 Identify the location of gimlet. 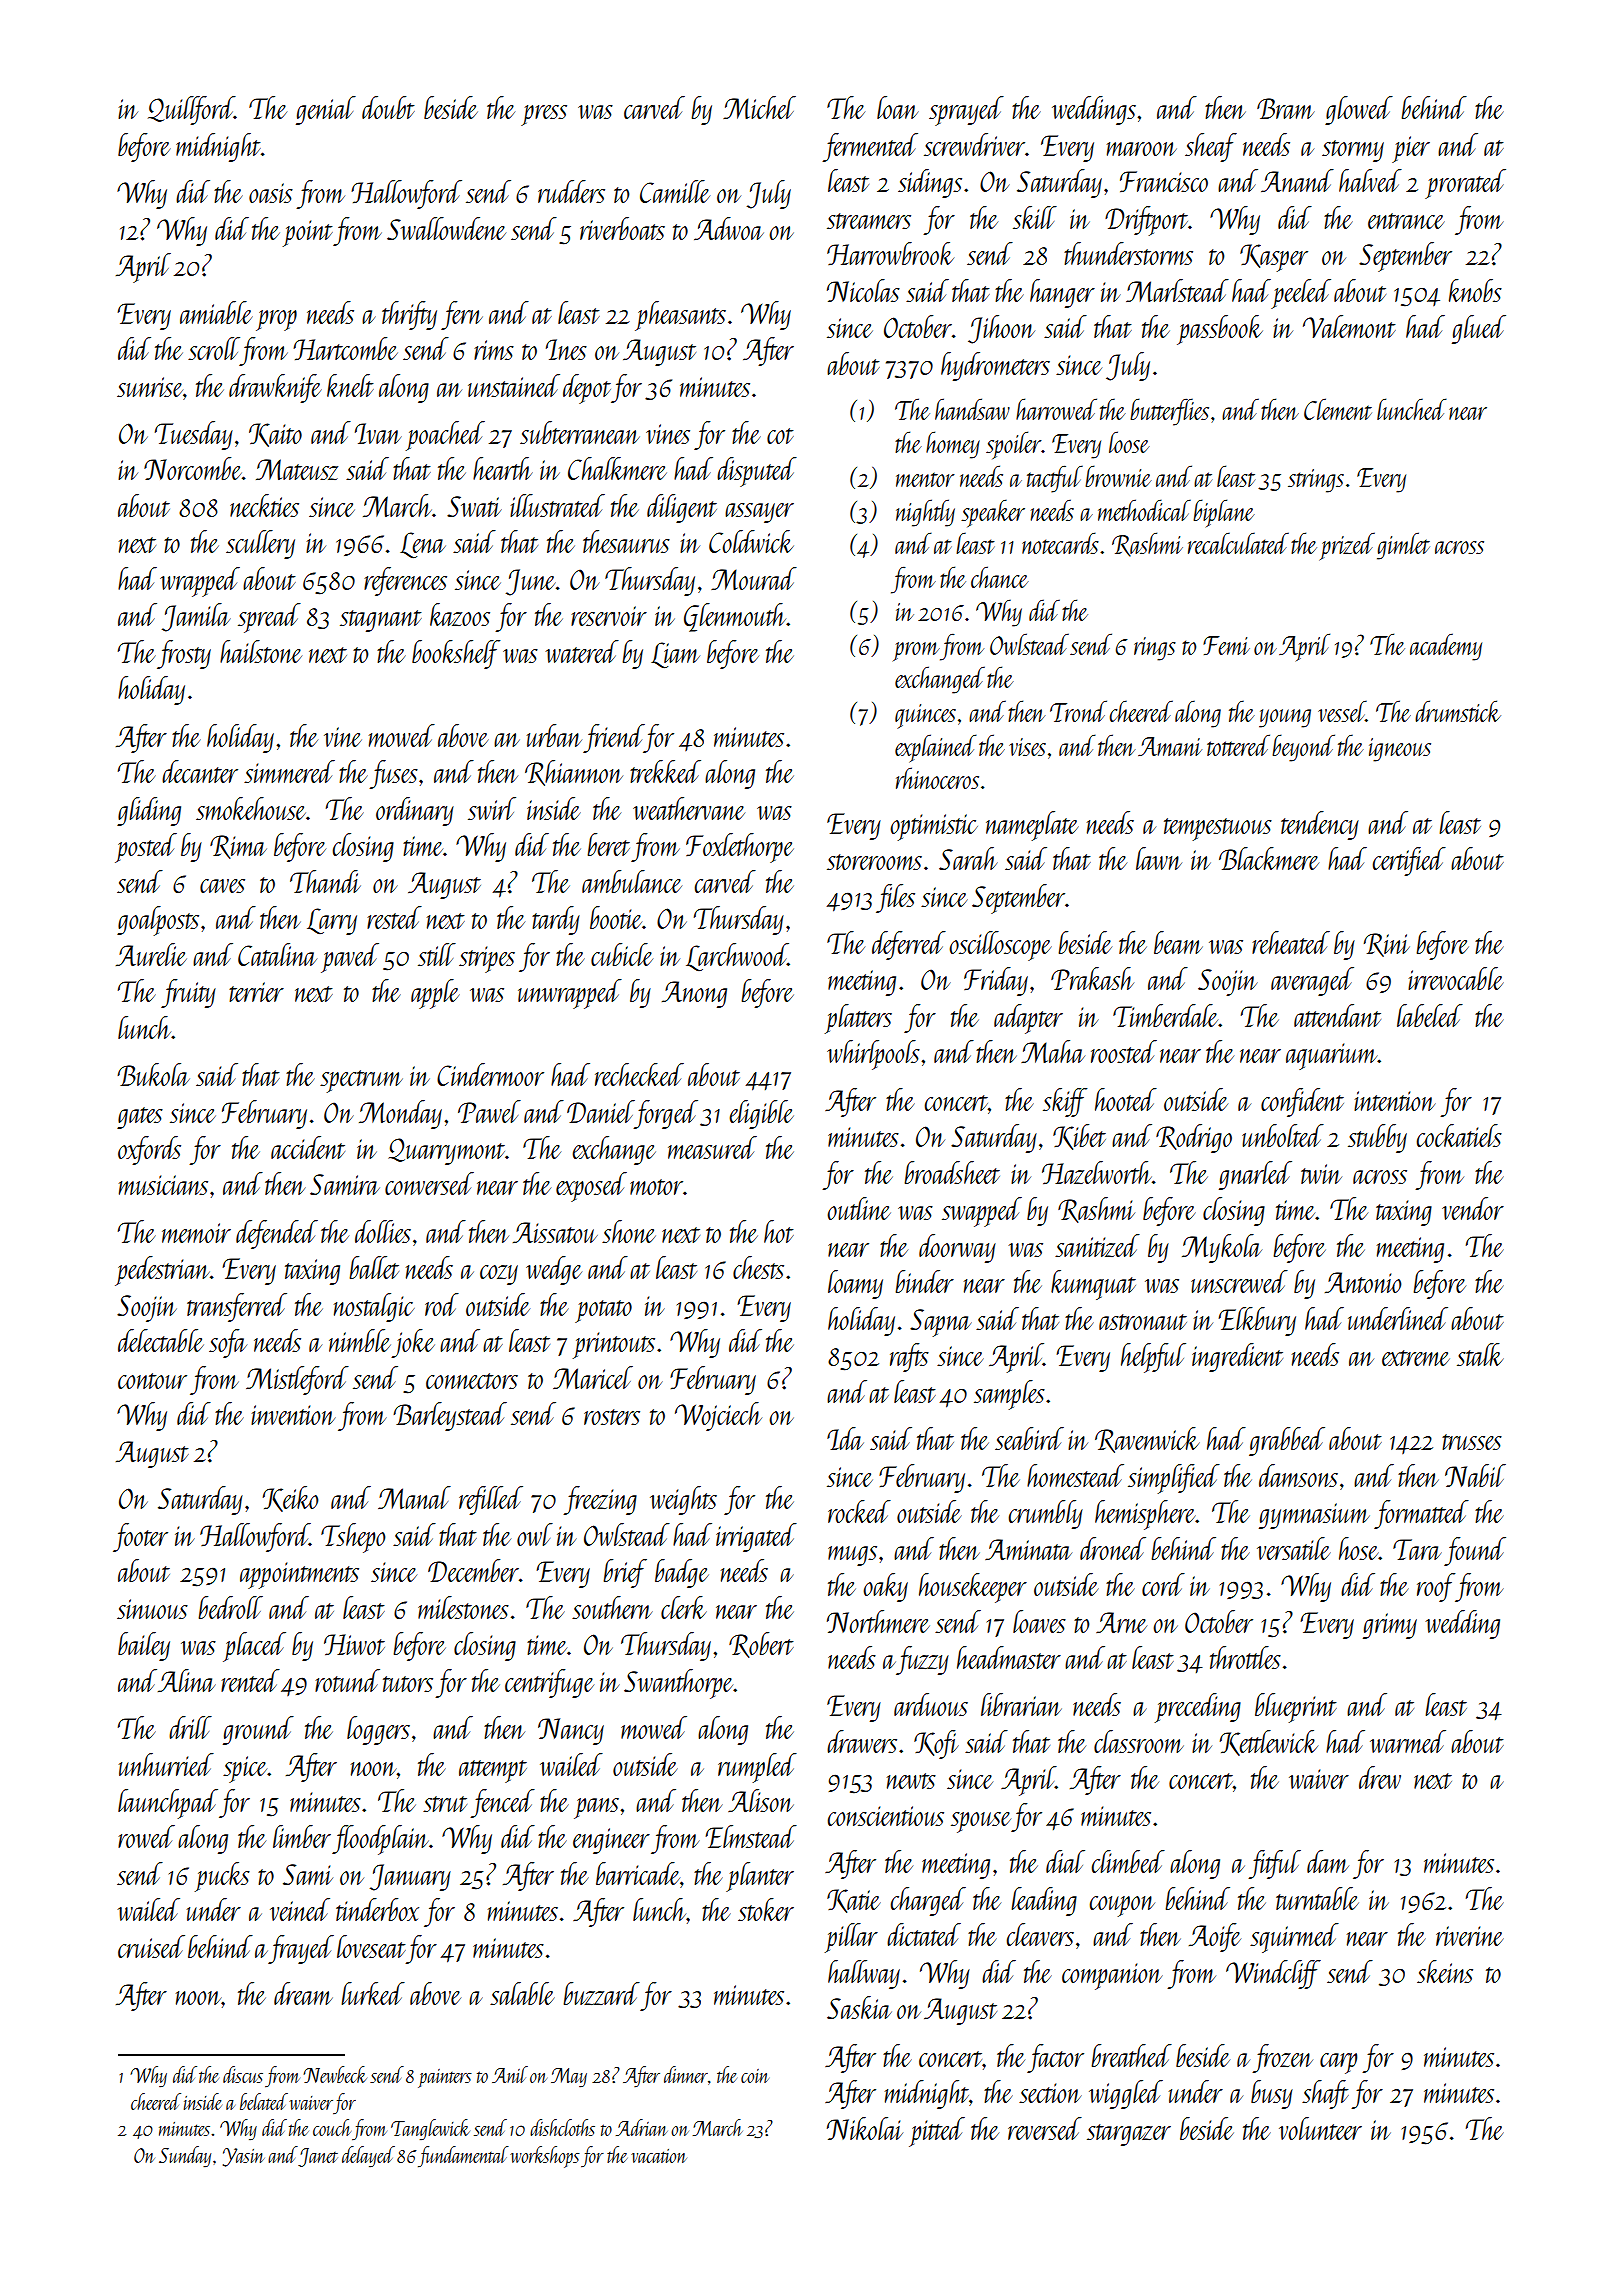
(1403, 546).
